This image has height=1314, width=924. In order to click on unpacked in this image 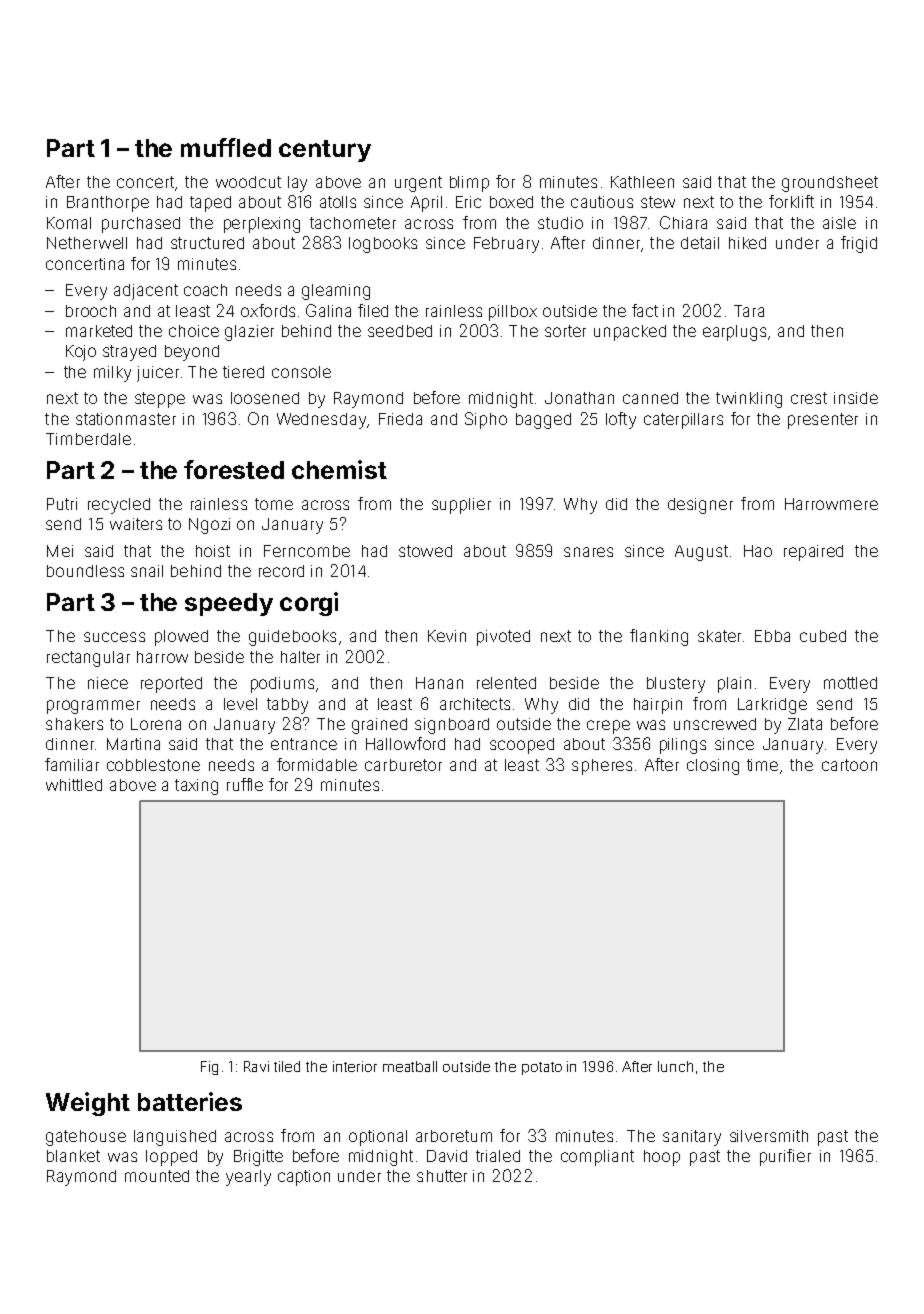, I will do `click(630, 333)`.
